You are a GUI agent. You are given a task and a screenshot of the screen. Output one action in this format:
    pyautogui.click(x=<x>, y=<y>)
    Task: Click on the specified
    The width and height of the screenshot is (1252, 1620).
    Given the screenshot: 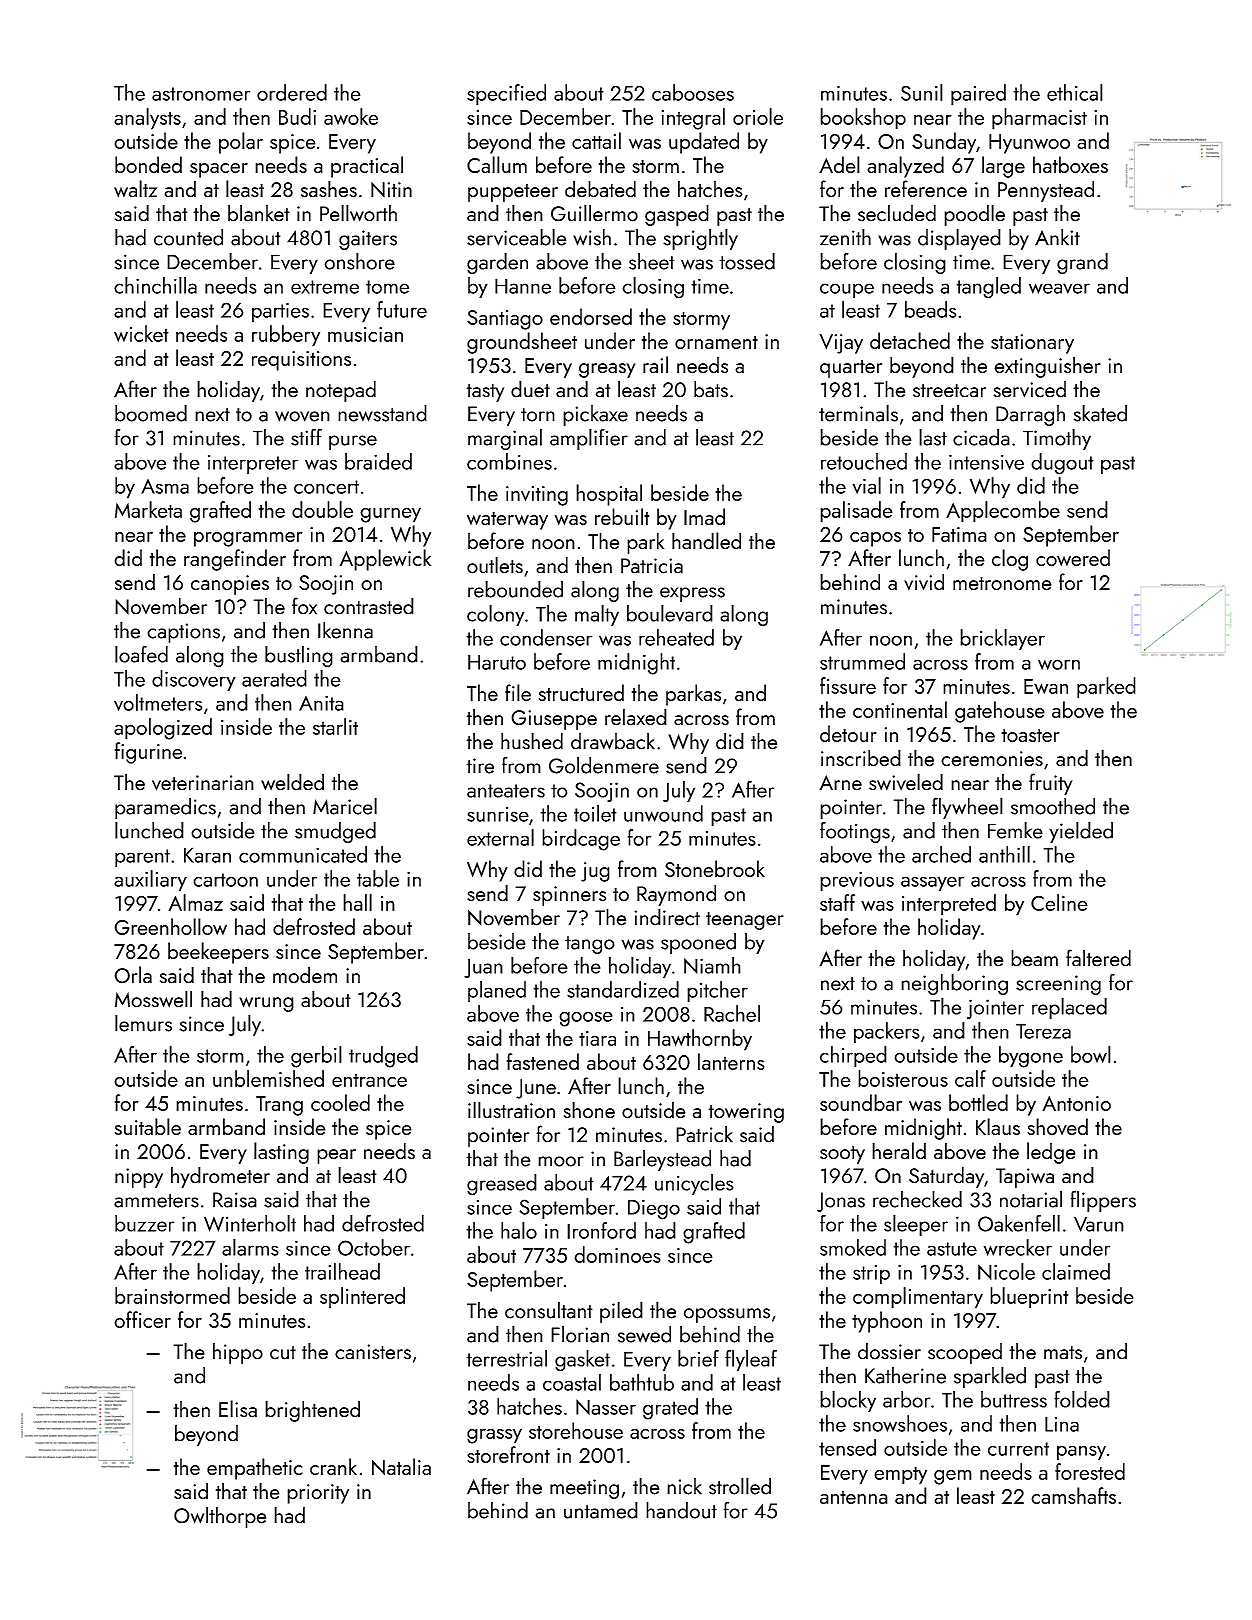 What is the action you would take?
    pyautogui.click(x=506, y=95)
